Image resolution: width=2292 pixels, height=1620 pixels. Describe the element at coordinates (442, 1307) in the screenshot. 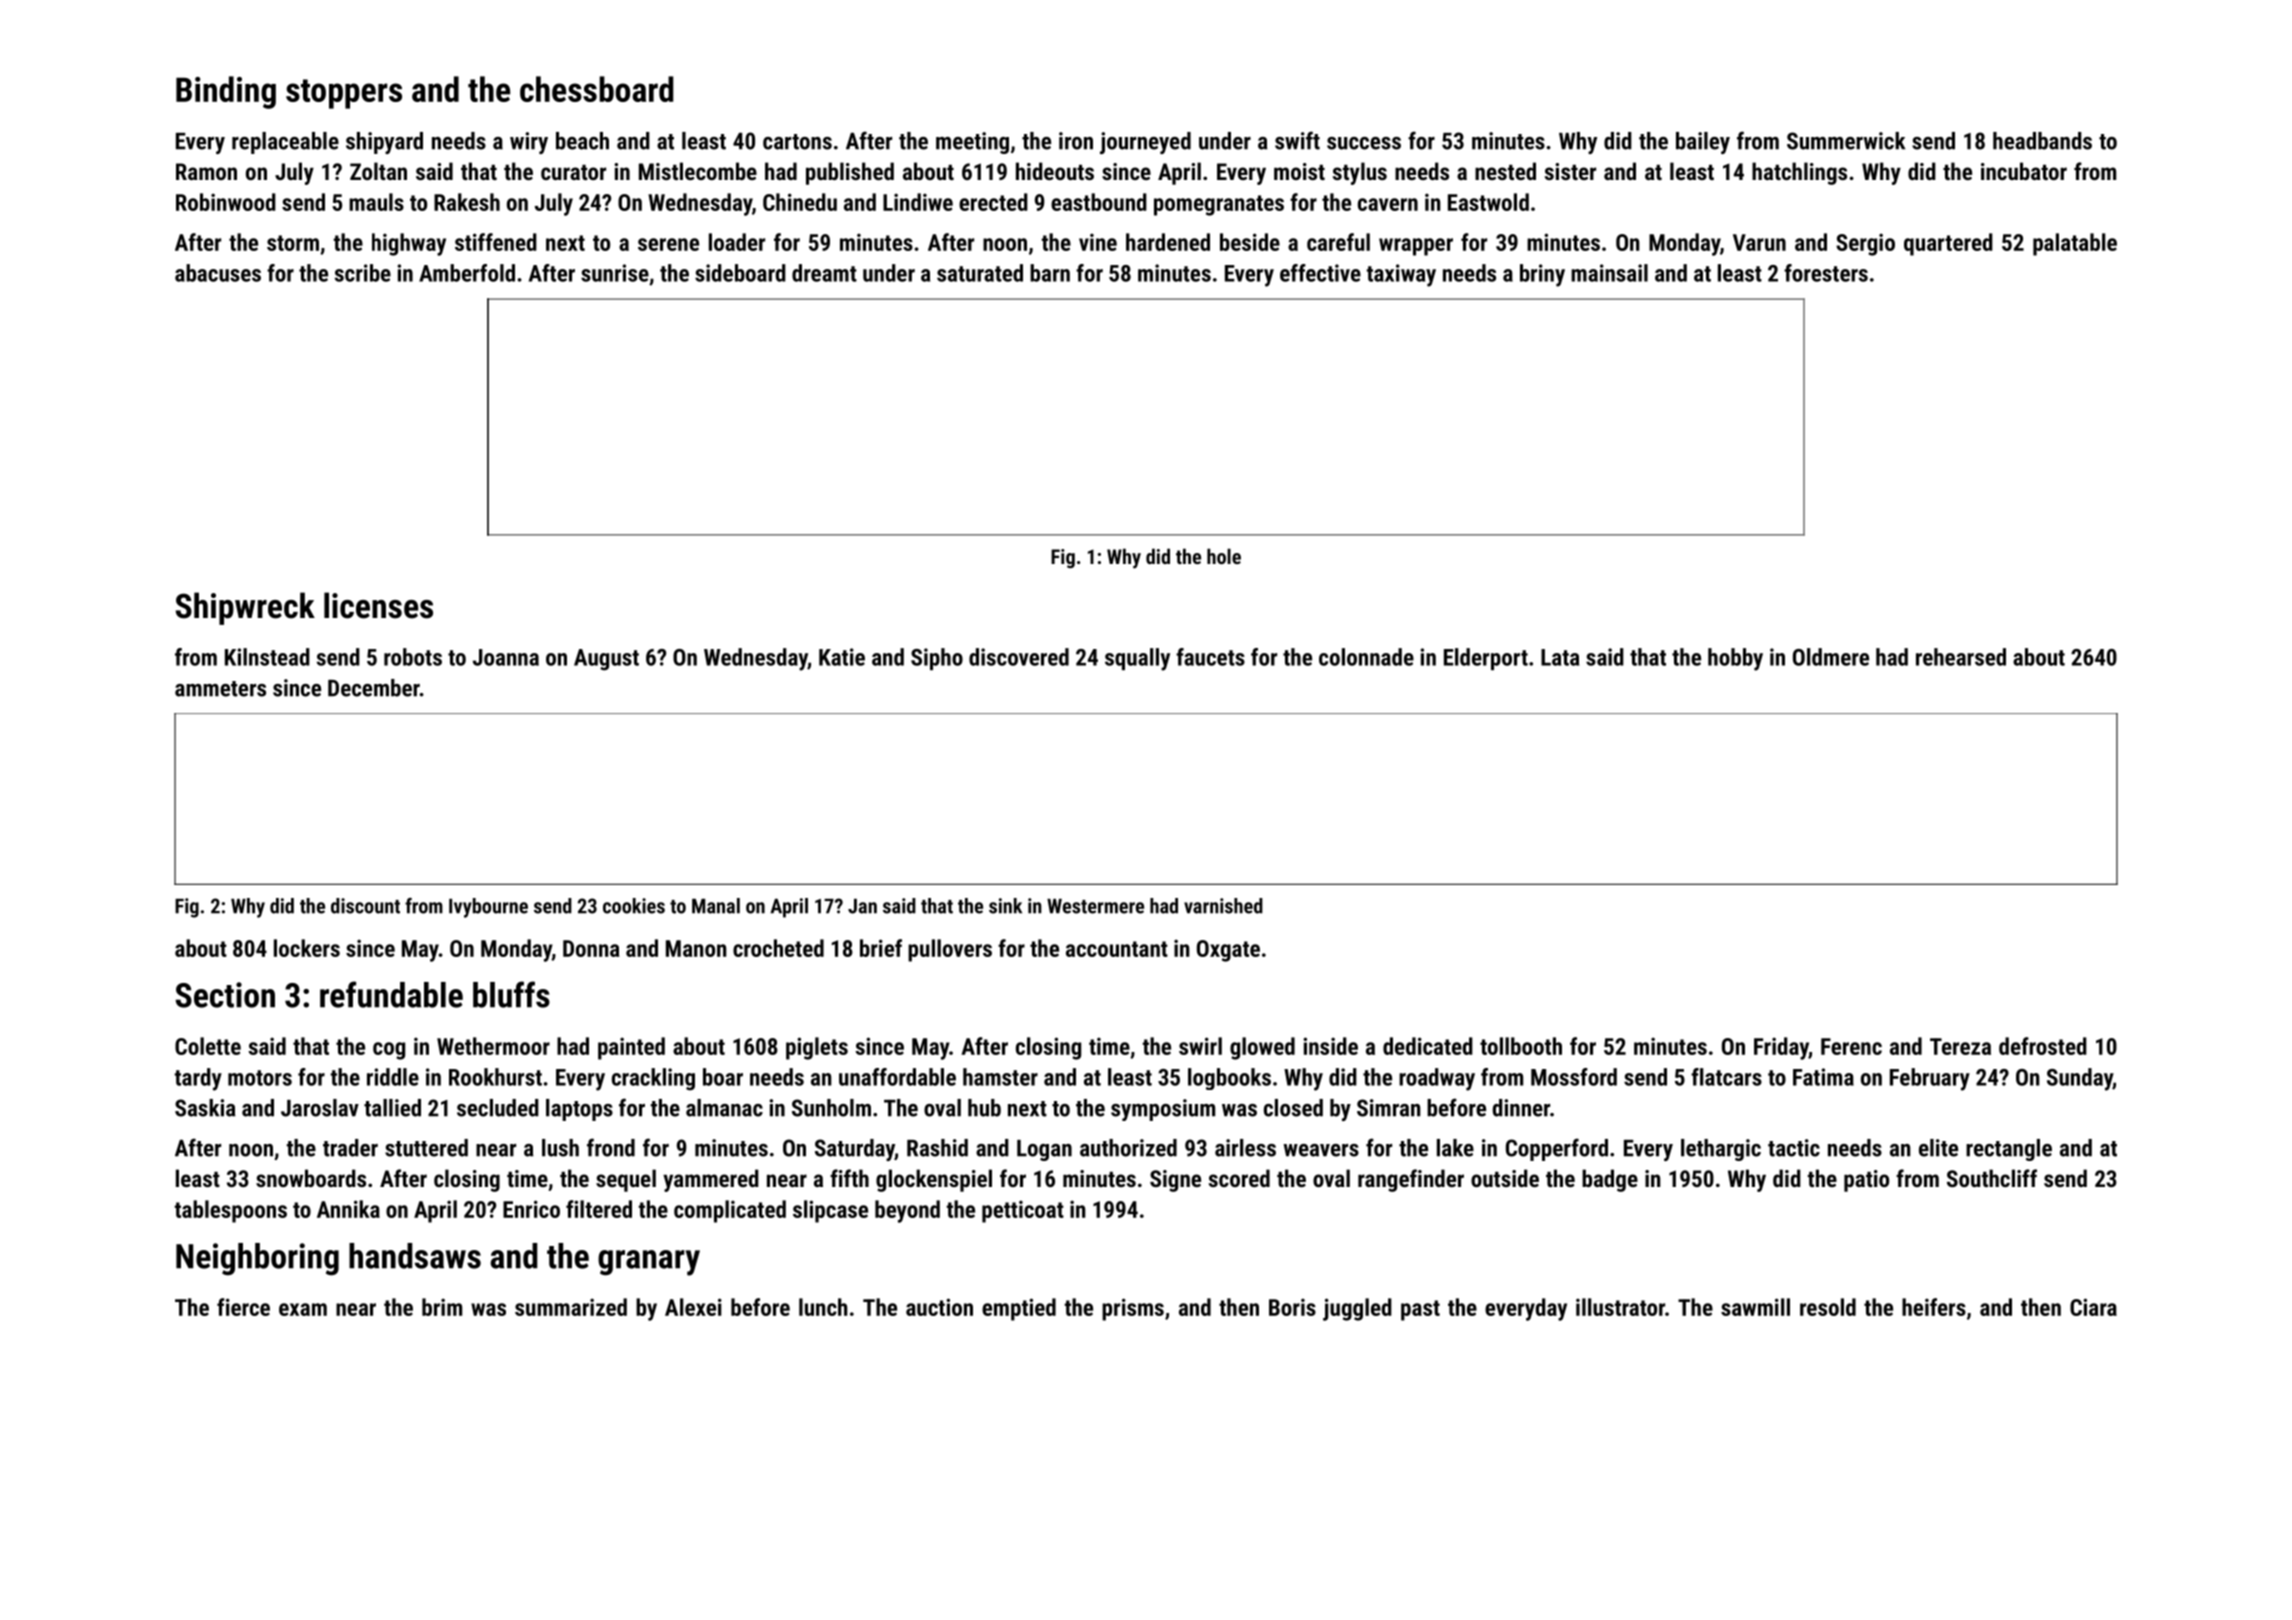

I see `brim` at that location.
